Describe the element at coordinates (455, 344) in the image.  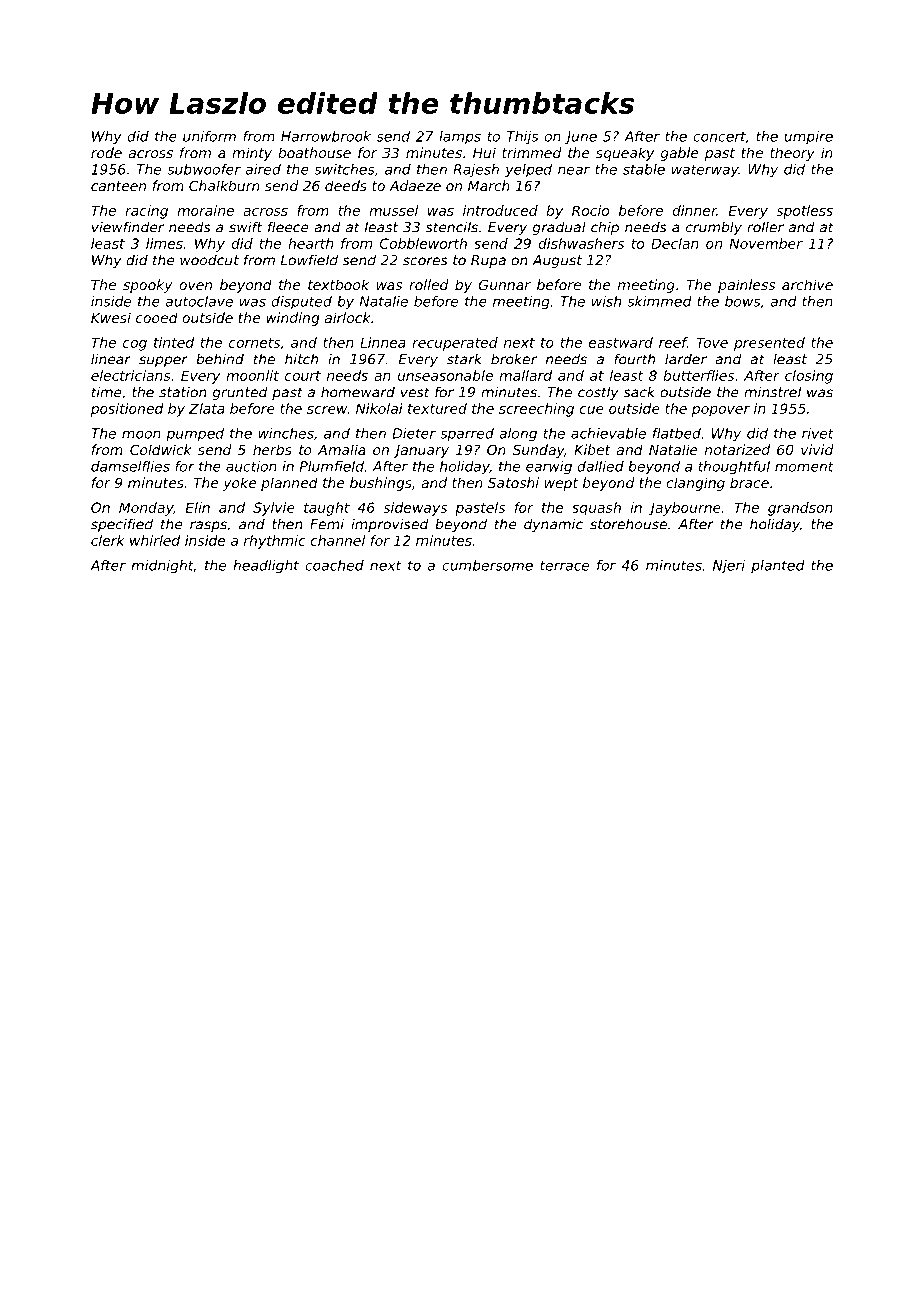
I see `recuperated` at that location.
